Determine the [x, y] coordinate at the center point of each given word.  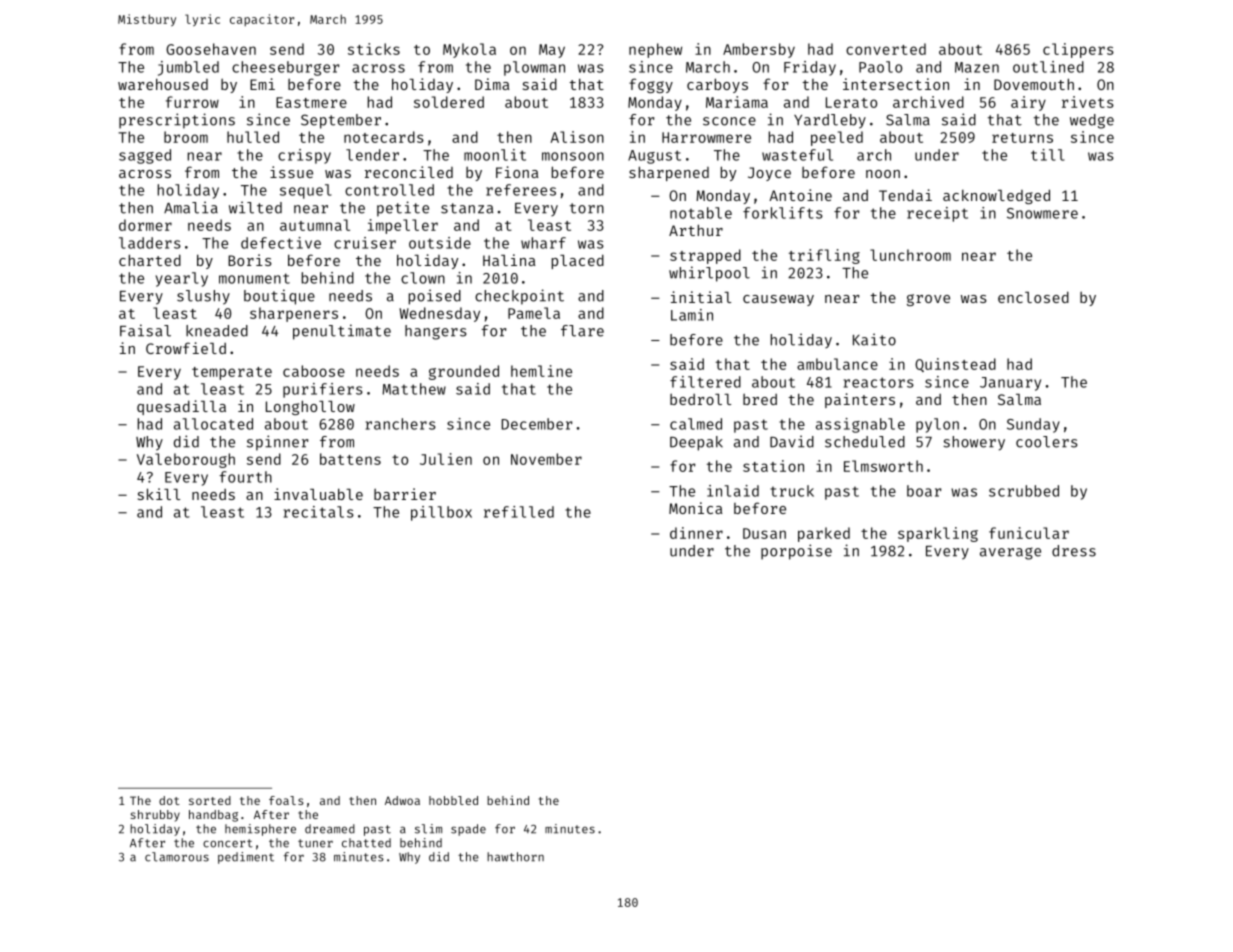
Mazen [977, 67]
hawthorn [515, 857]
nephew [655, 50]
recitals [319, 512]
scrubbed [1024, 491]
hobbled [453, 800]
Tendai [905, 195]
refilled [519, 512]
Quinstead [955, 365]
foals [286, 800]
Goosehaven [211, 49]
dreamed [330, 829]
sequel [306, 191]
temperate [232, 373]
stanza [467, 208]
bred [760, 399]
